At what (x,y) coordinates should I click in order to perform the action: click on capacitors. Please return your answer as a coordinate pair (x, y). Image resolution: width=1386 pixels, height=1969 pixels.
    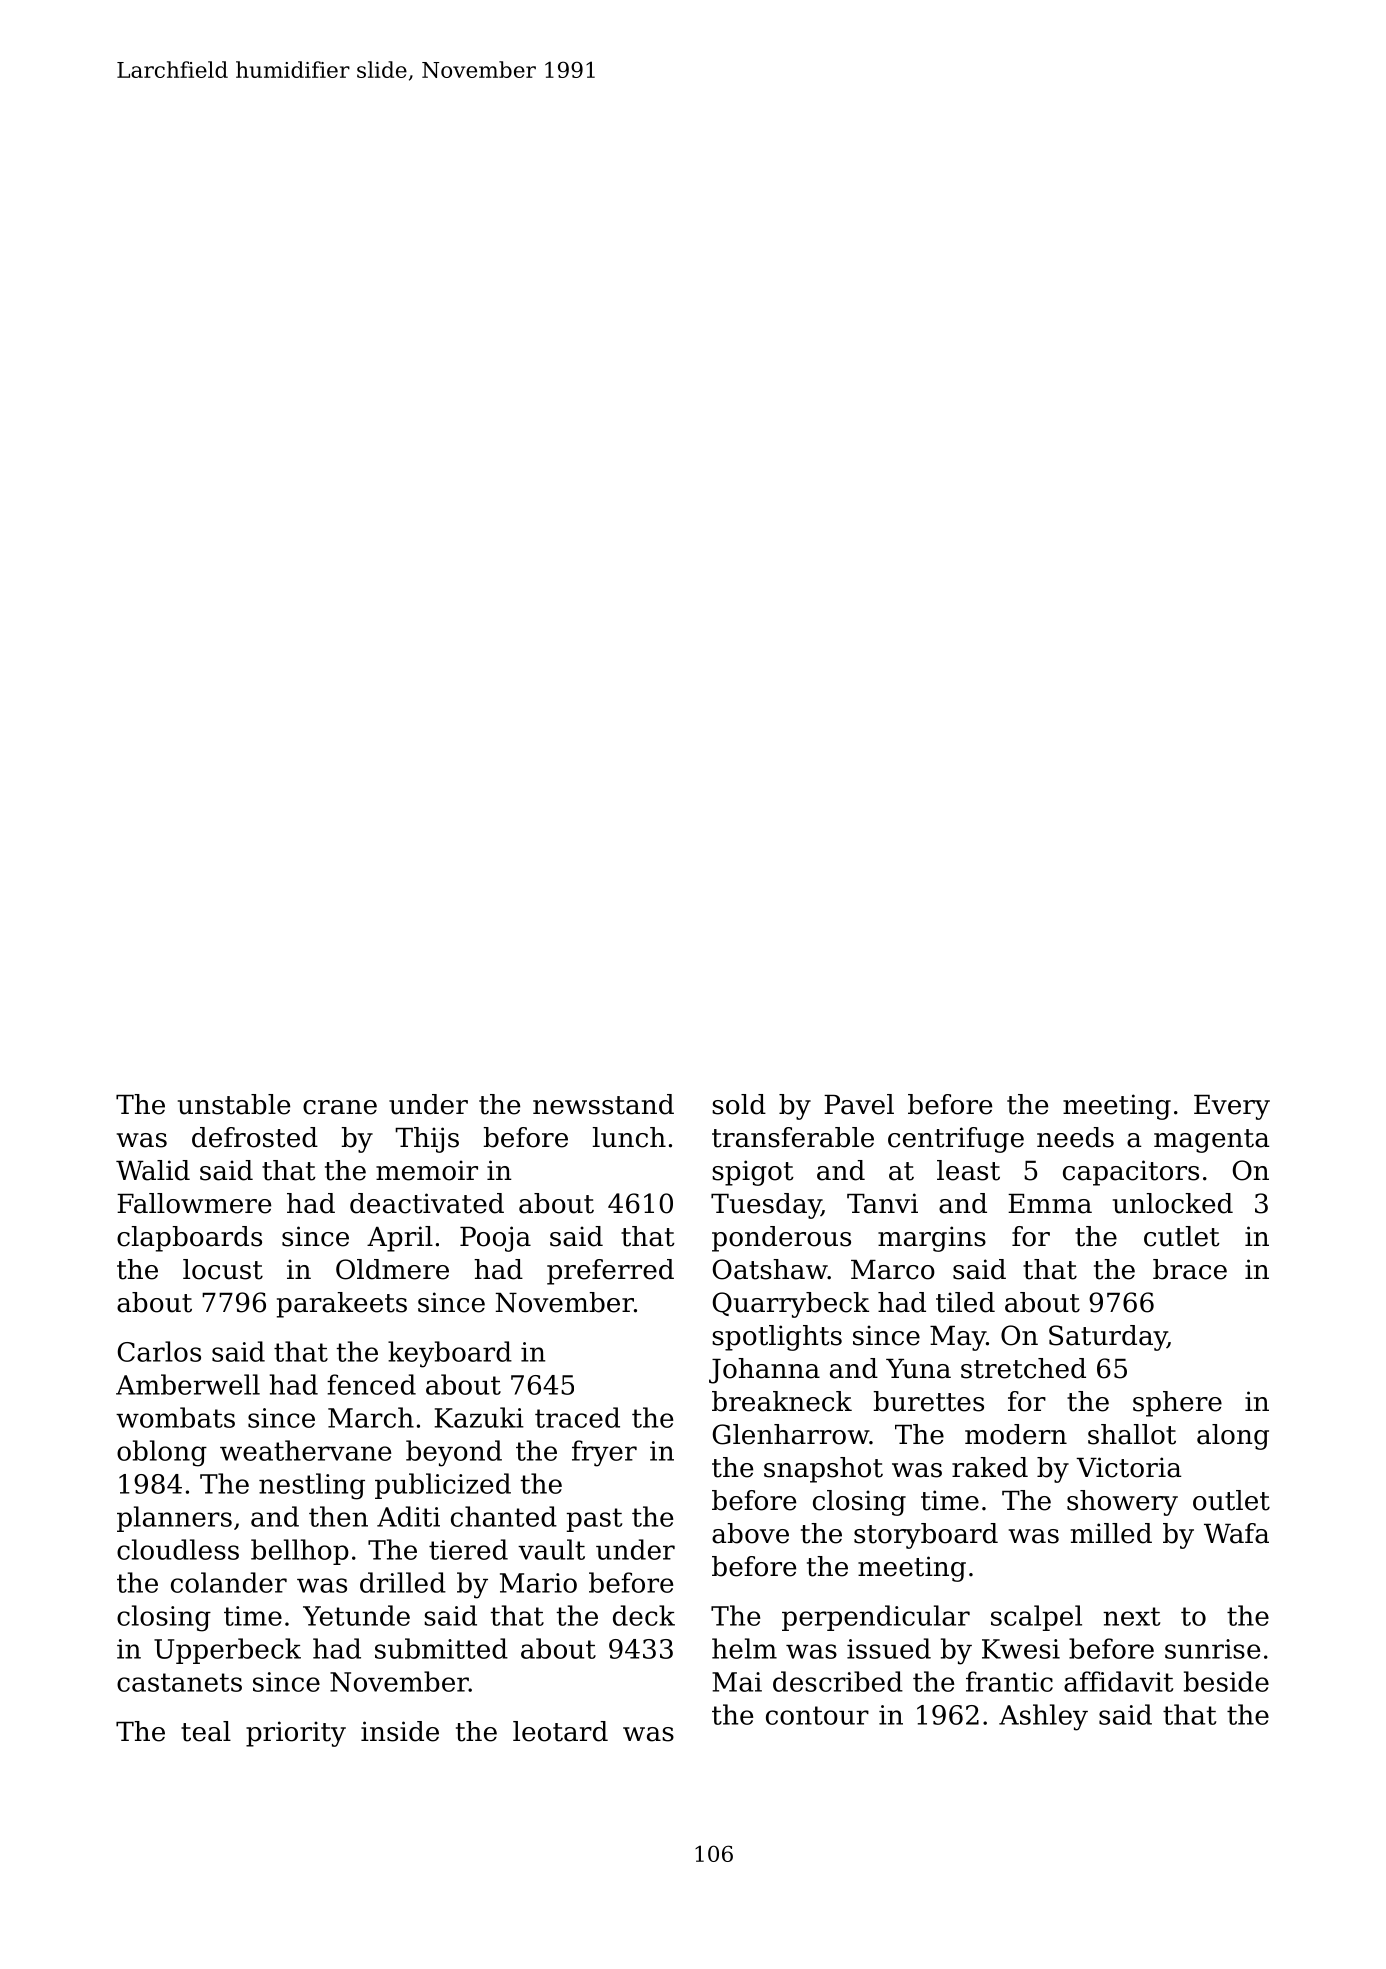
    Looking at the image, I should click on (1131, 1173).
